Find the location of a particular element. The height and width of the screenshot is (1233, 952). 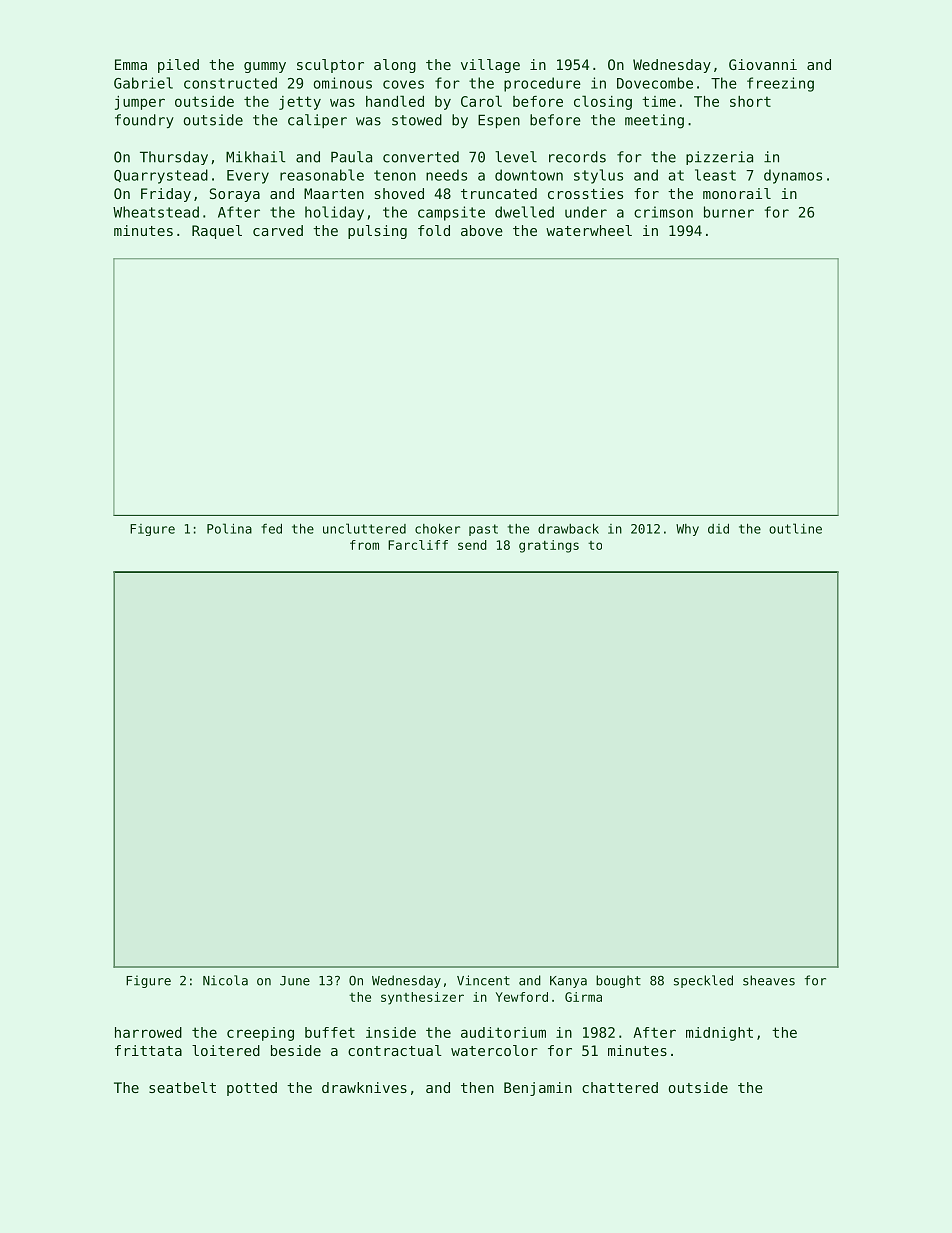

Vincent is located at coordinates (483, 980).
